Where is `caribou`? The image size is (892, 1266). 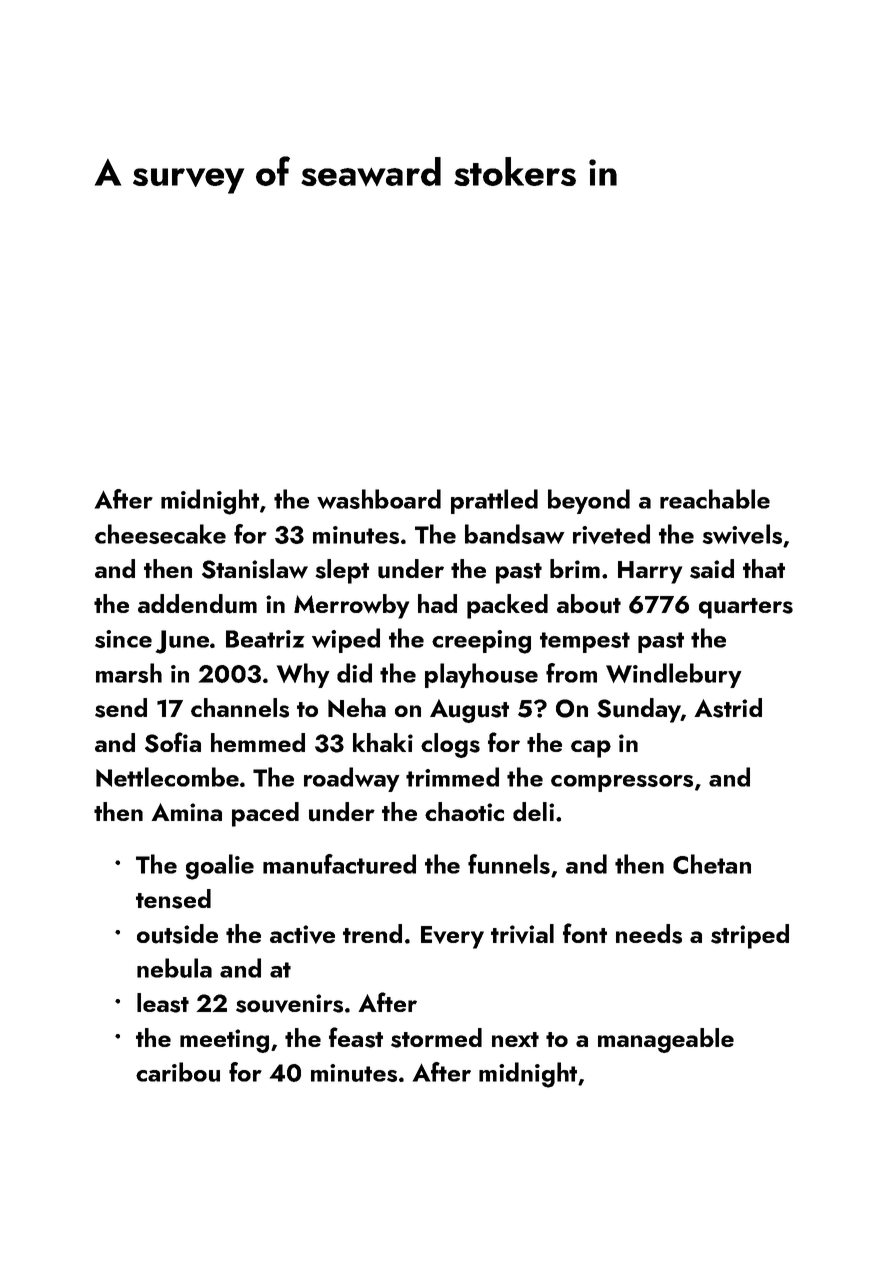 caribou is located at coordinates (178, 1072).
